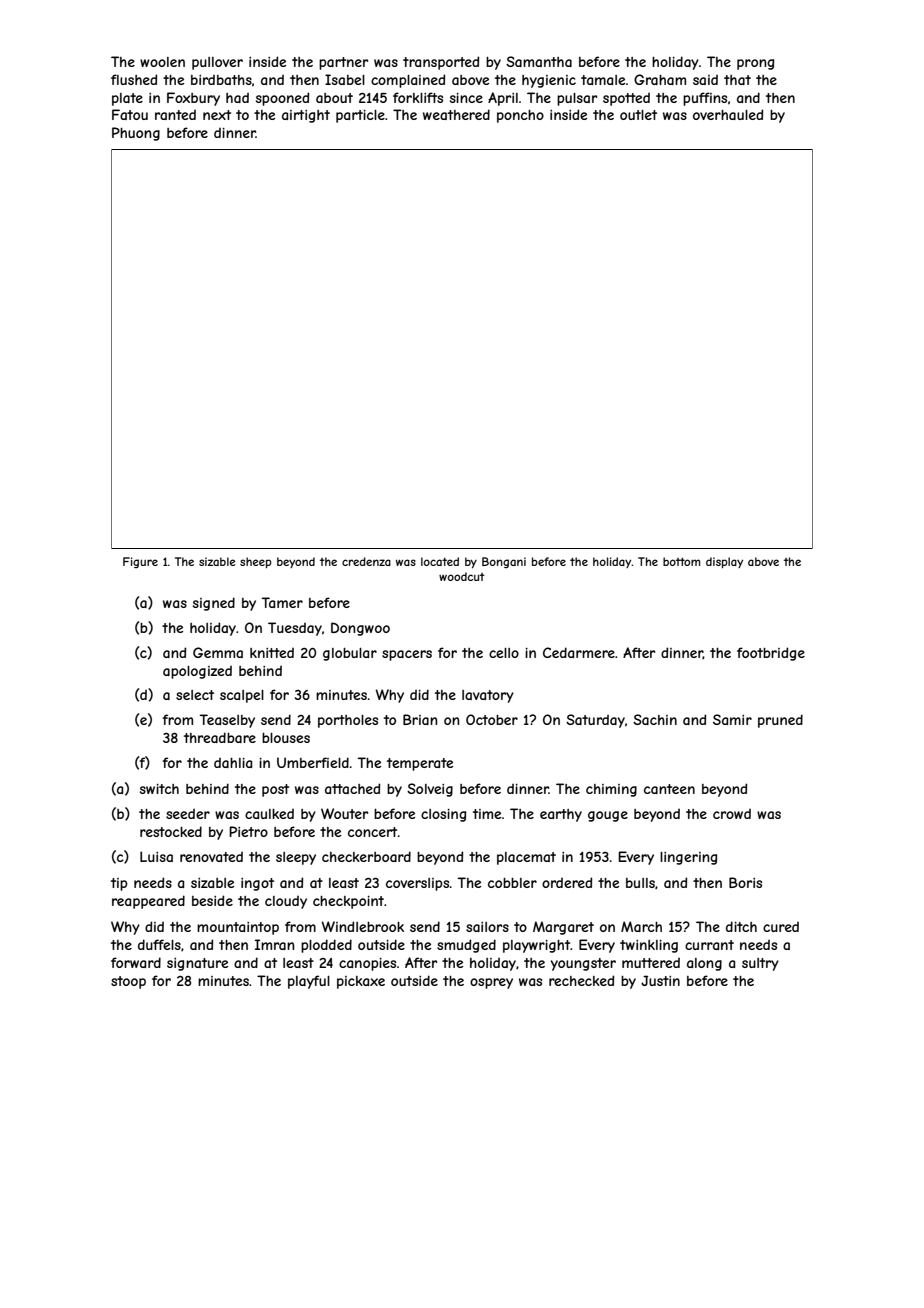 The image size is (924, 1308). What do you see at coordinates (188, 814) in the image?
I see `seeder` at bounding box center [188, 814].
